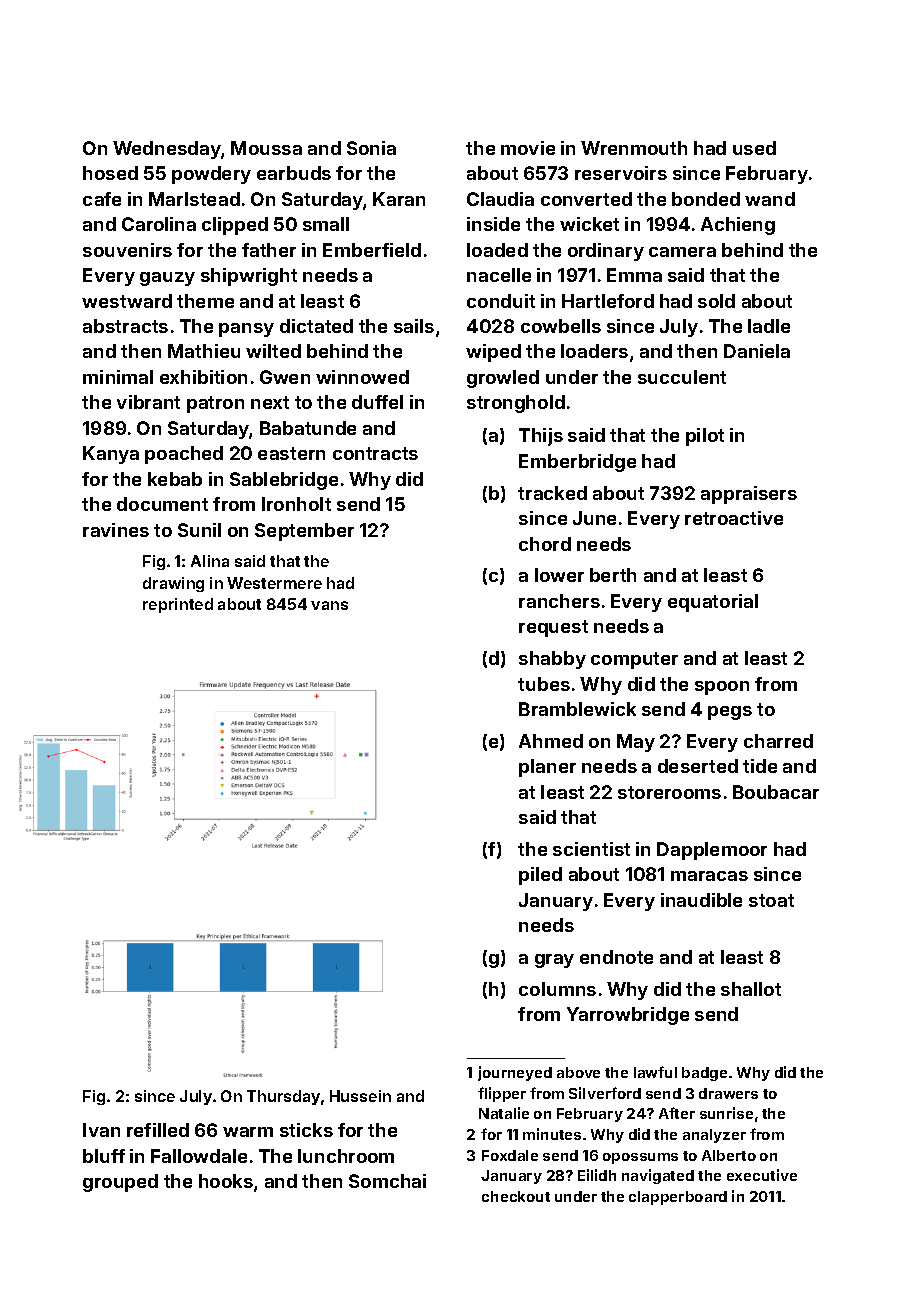  Describe the element at coordinates (248, 1132) in the page. I see `warm` at that location.
